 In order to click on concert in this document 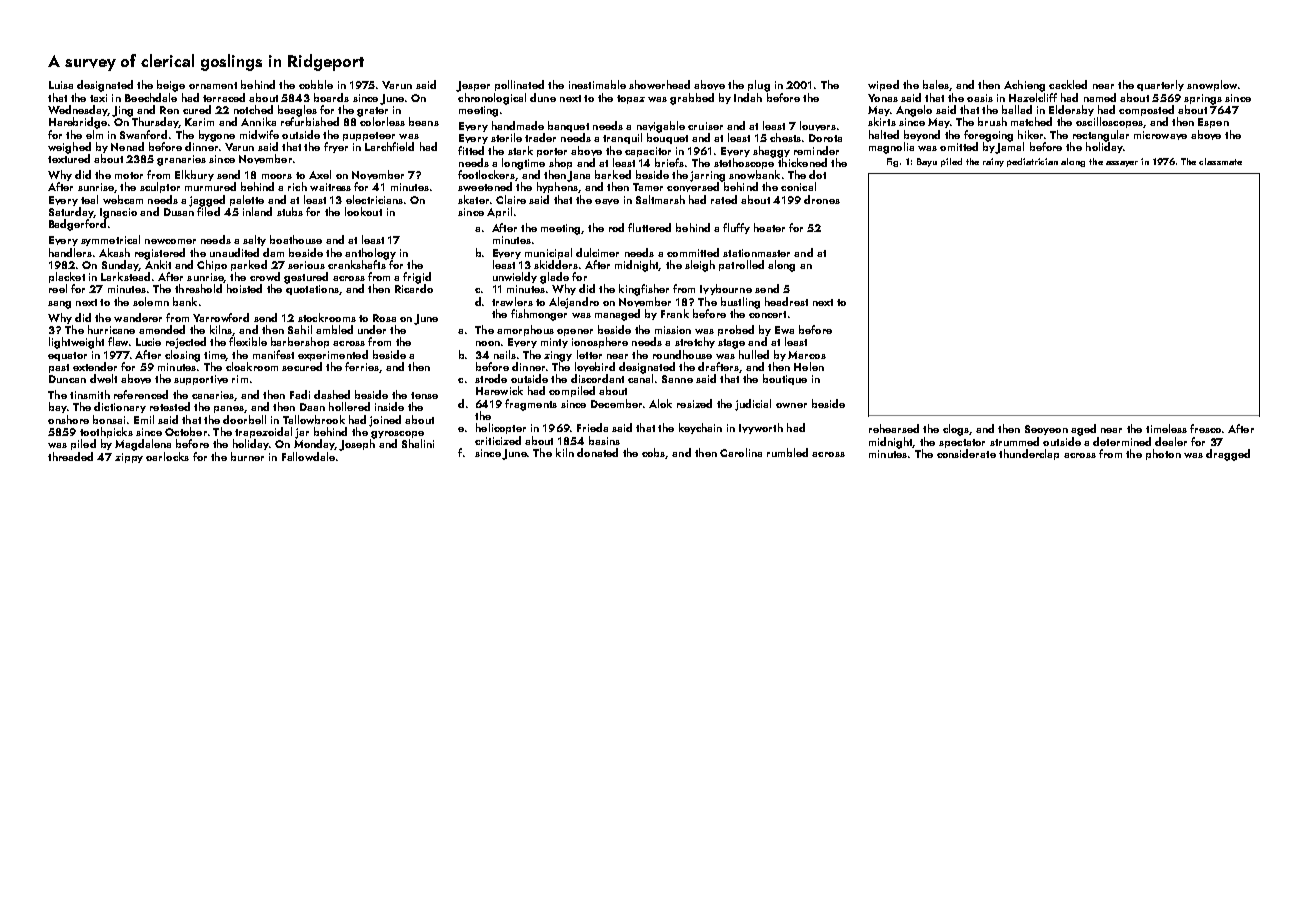, I will do `click(767, 314)`.
